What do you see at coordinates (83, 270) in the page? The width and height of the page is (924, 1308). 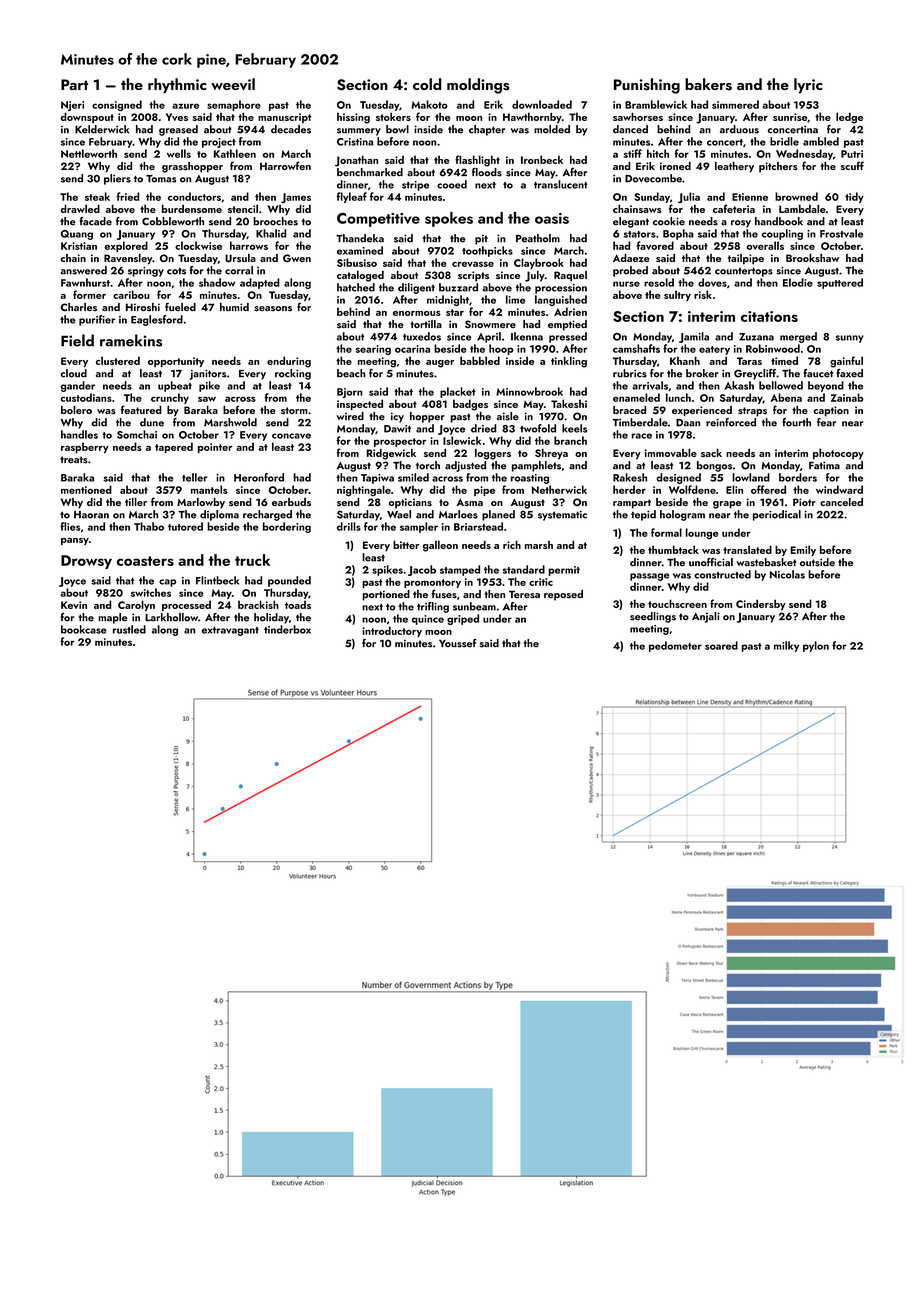 I see `answered` at bounding box center [83, 270].
